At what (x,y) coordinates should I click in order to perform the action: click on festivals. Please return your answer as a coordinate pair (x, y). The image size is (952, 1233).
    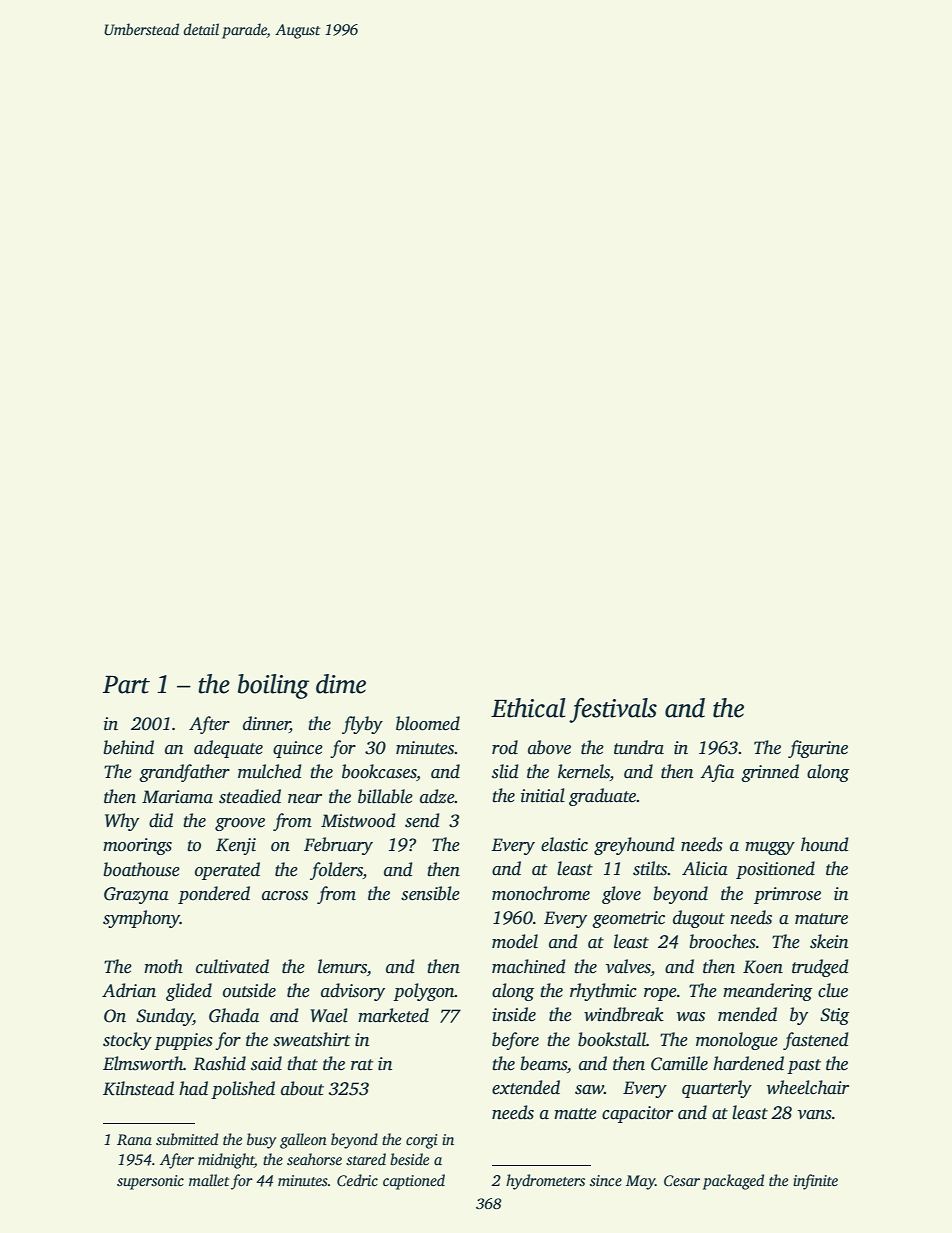
    Looking at the image, I should click on (613, 710).
